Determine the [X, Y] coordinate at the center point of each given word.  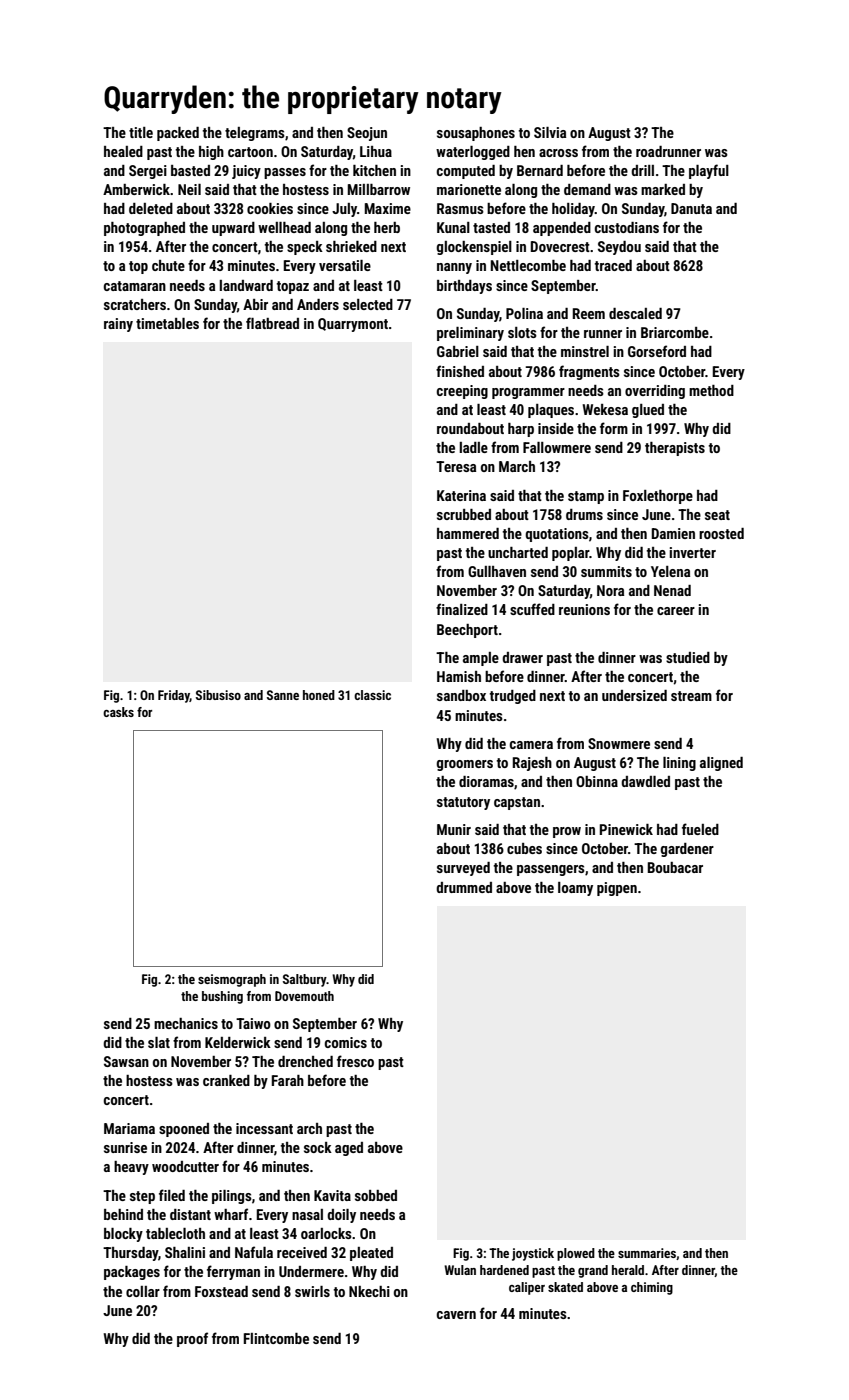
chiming [652, 1288]
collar [143, 1291]
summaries [647, 1254]
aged [349, 1149]
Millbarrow [379, 189]
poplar [570, 554]
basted [190, 170]
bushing [222, 997]
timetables [167, 323]
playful [709, 171]
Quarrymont [353, 325]
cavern [456, 1315]
